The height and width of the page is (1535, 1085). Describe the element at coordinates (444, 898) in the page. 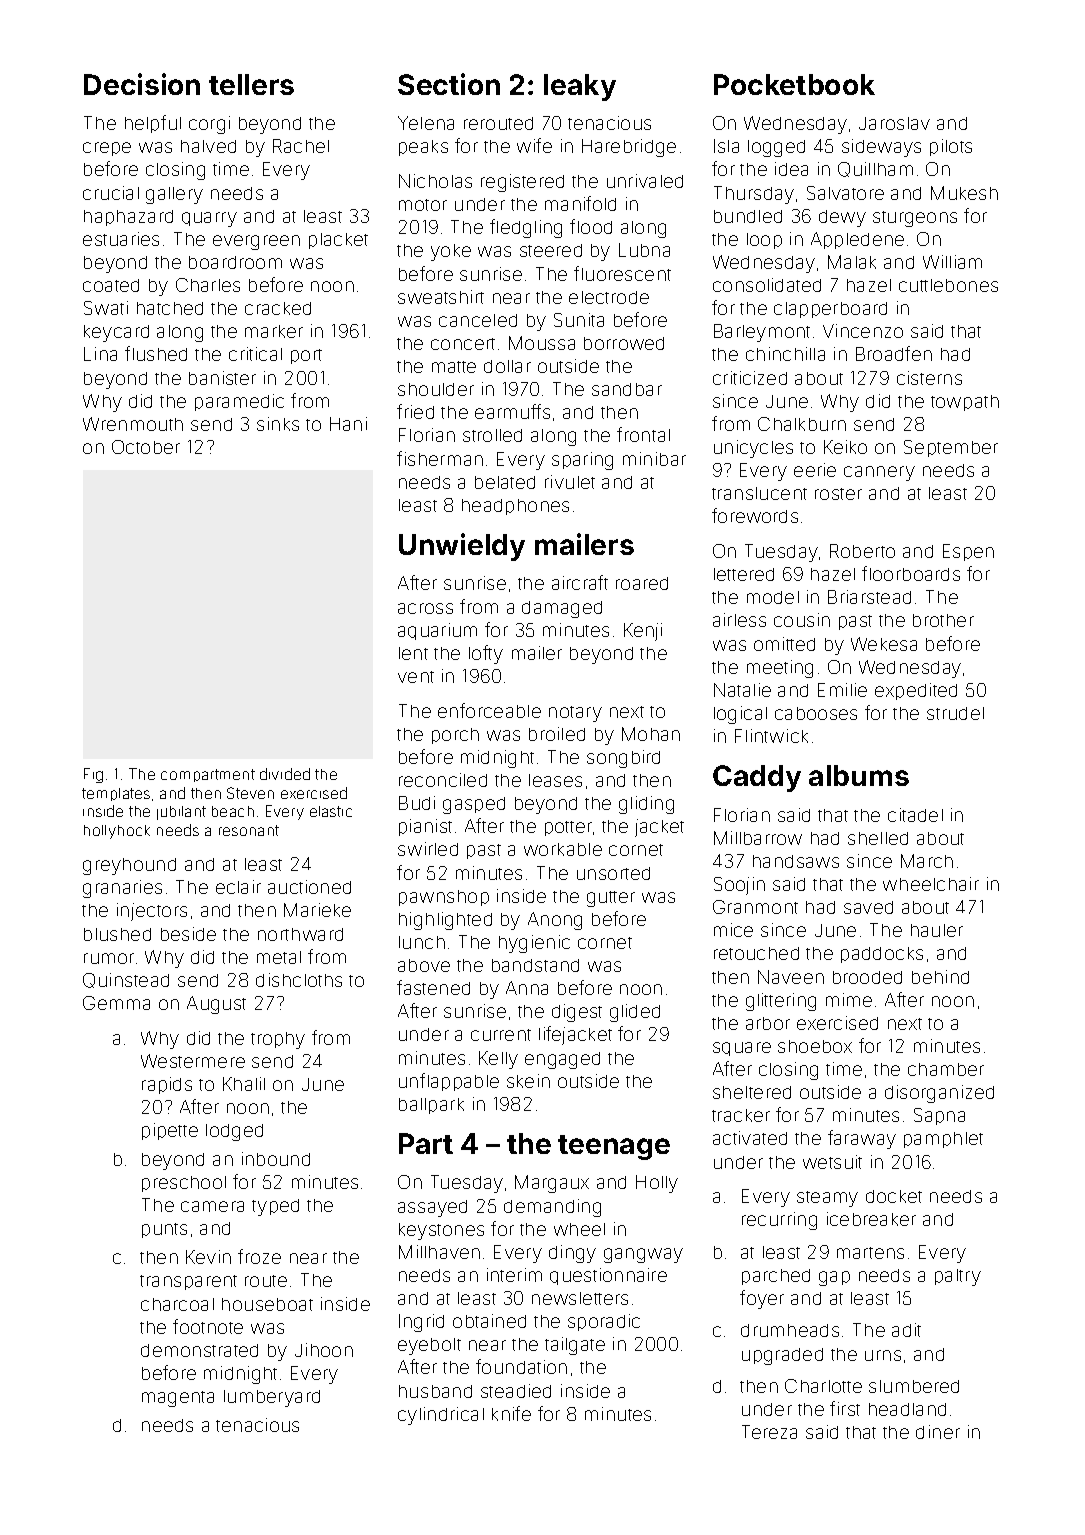

I see `pawnshop` at that location.
